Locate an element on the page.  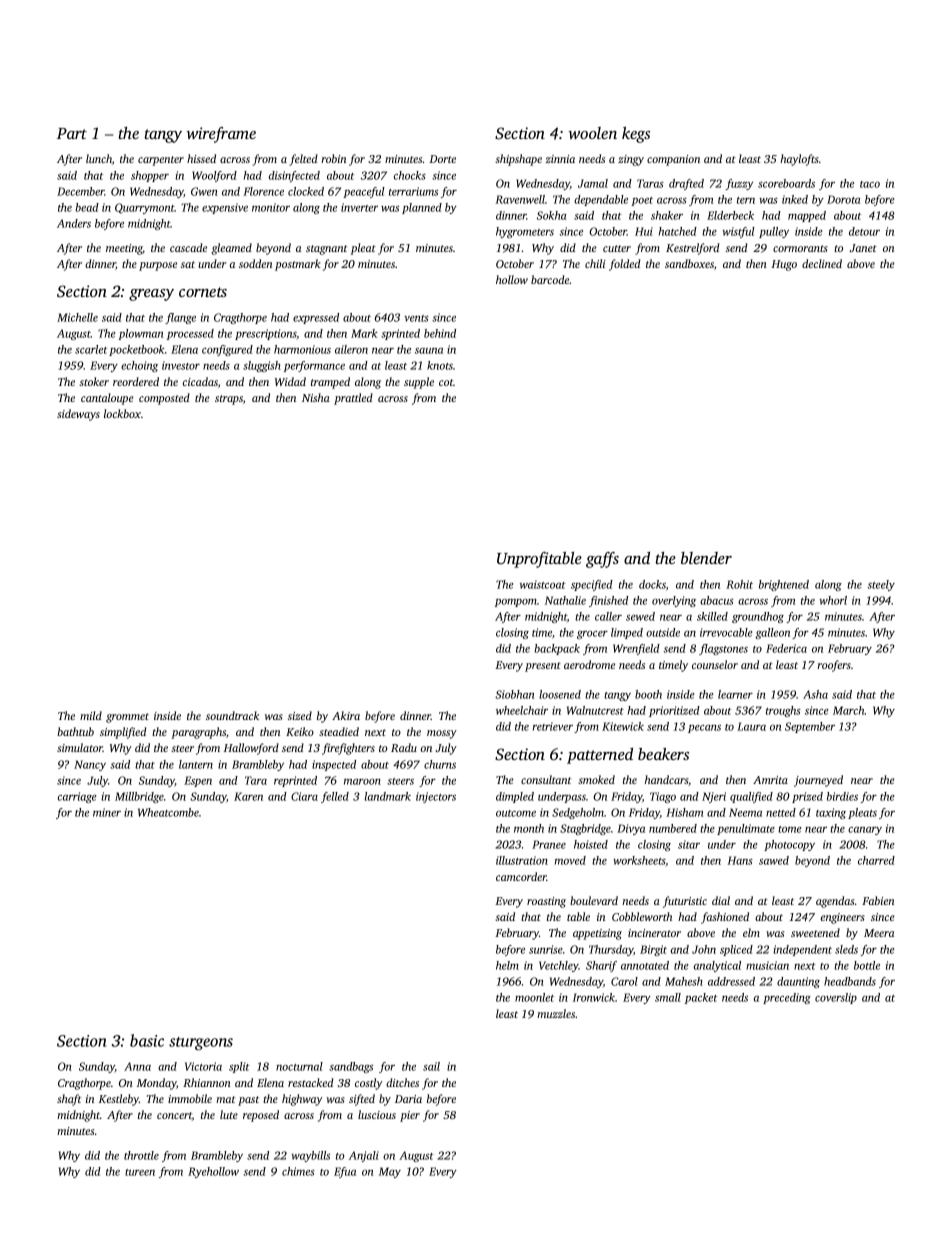
May is located at coordinates (390, 1172).
